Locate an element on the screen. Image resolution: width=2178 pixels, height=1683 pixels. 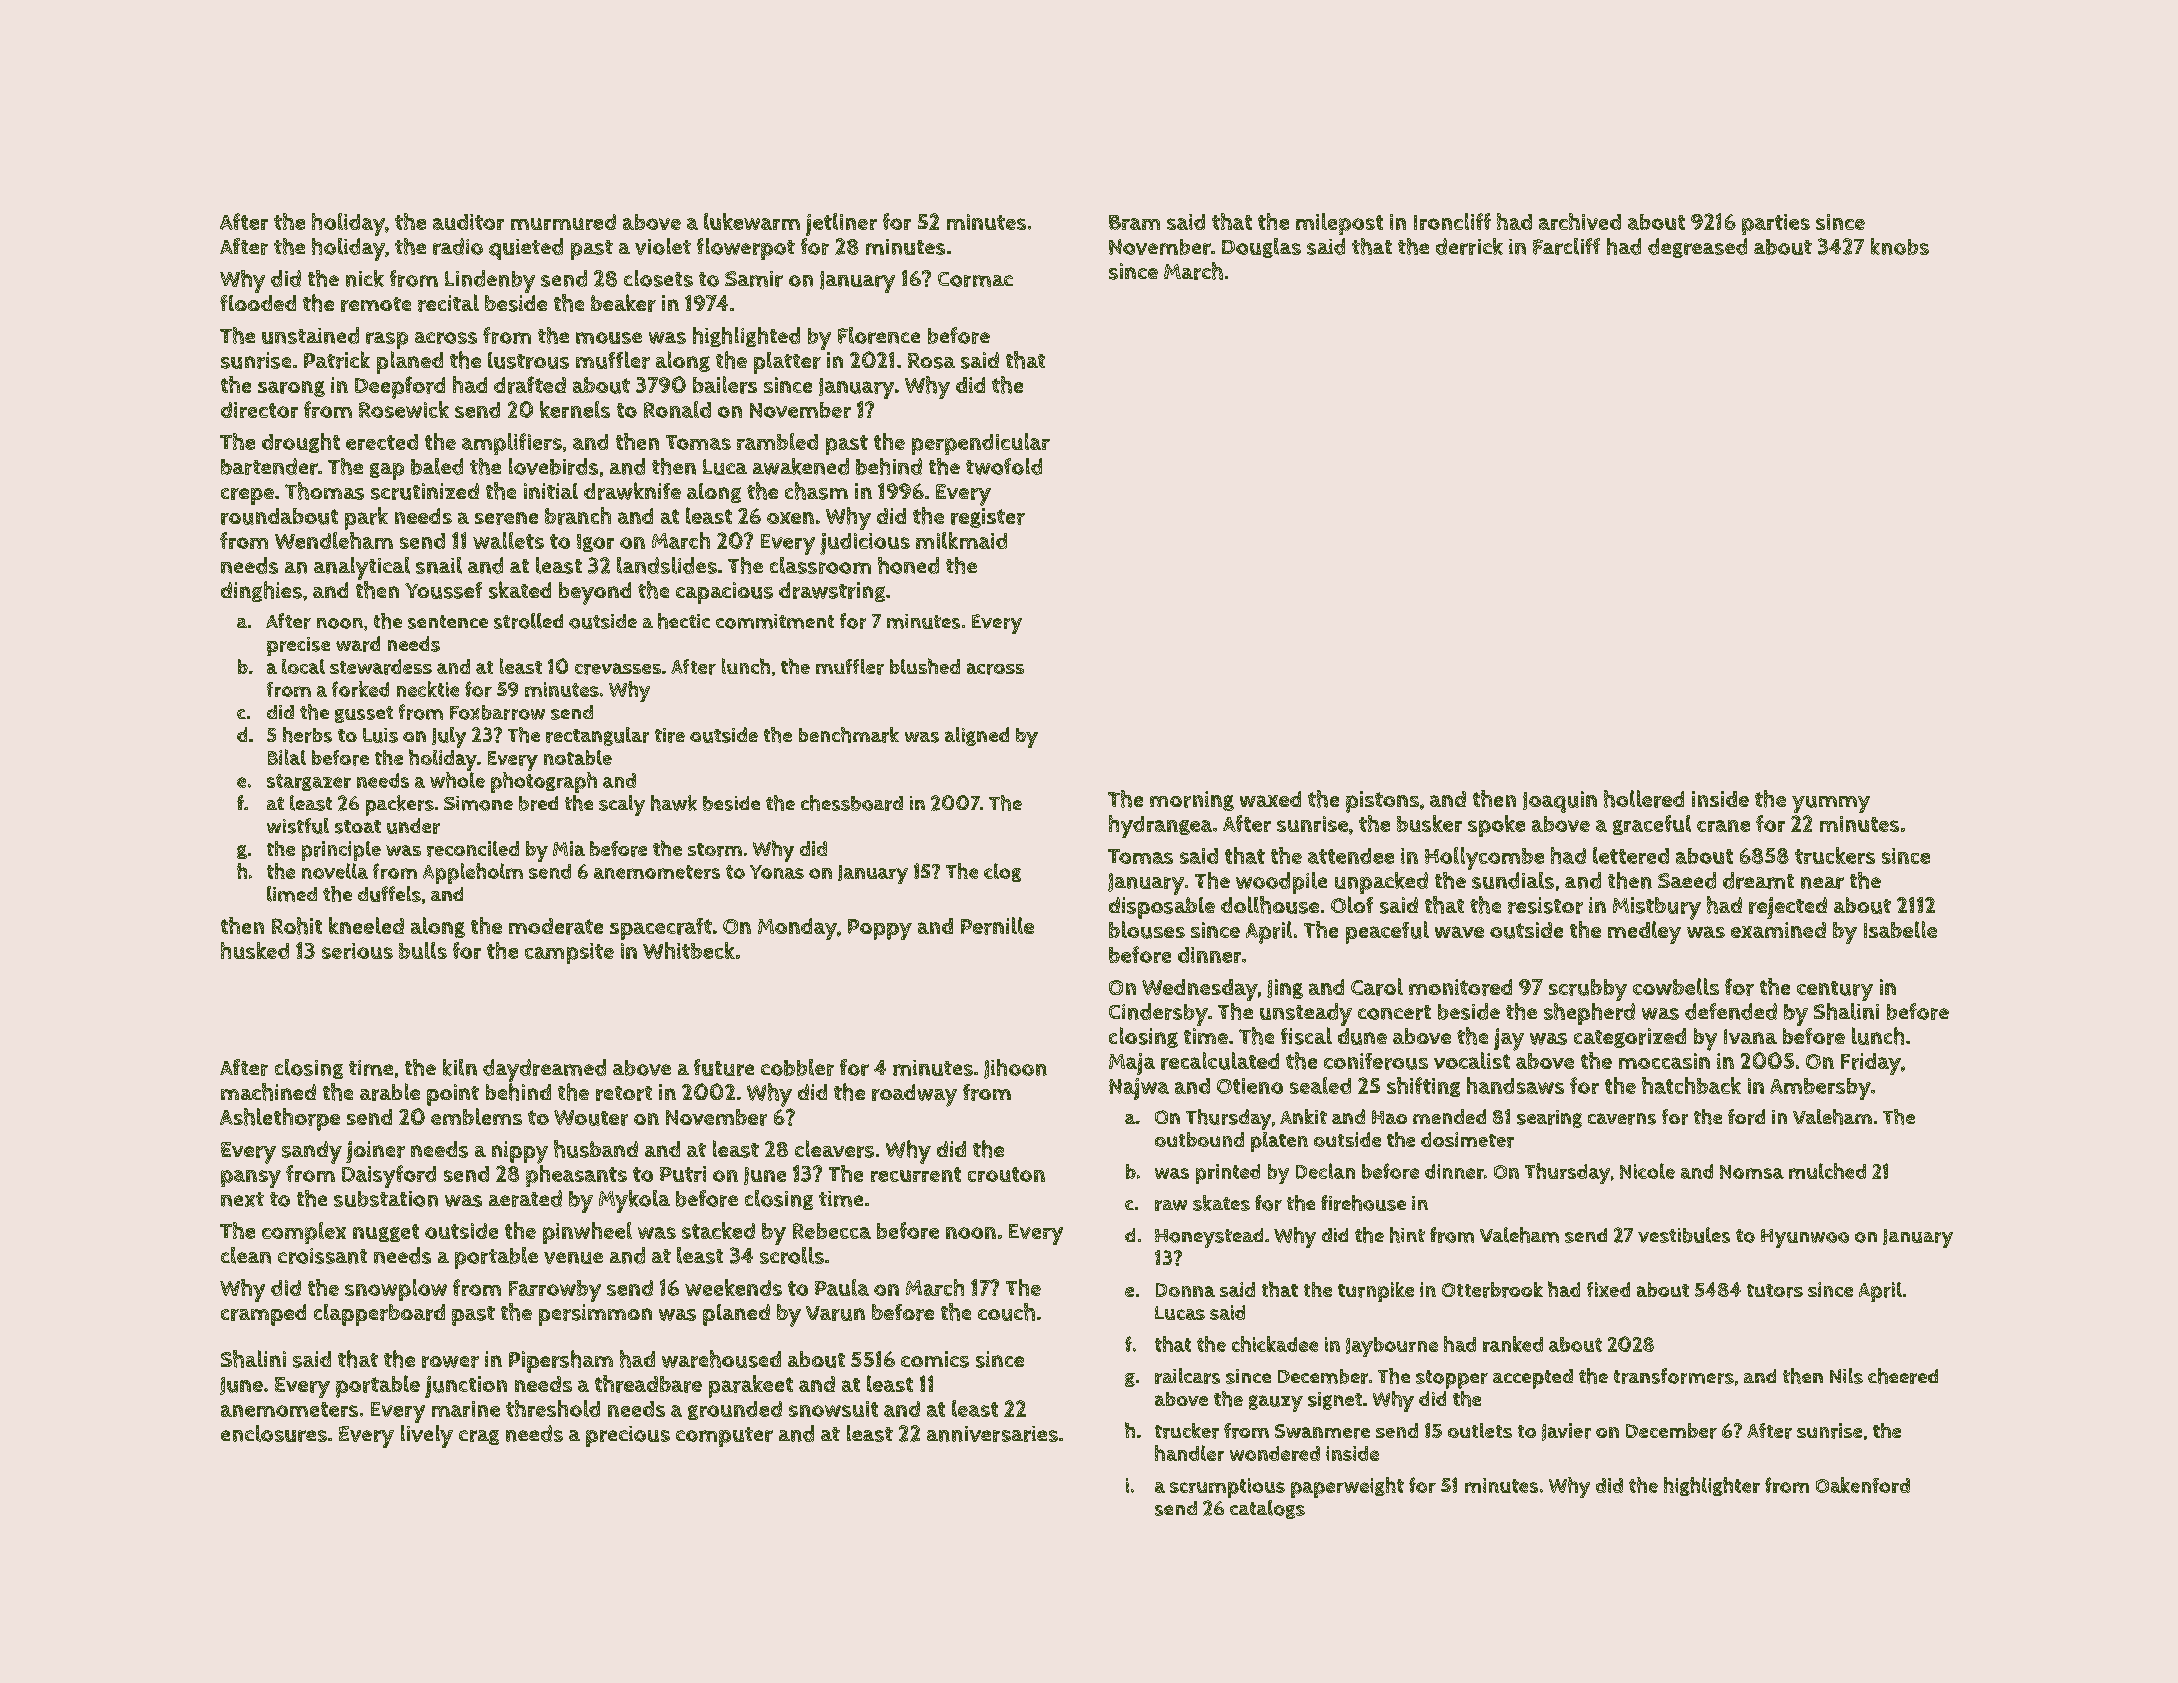
recalculated is located at coordinates (1220, 1061).
